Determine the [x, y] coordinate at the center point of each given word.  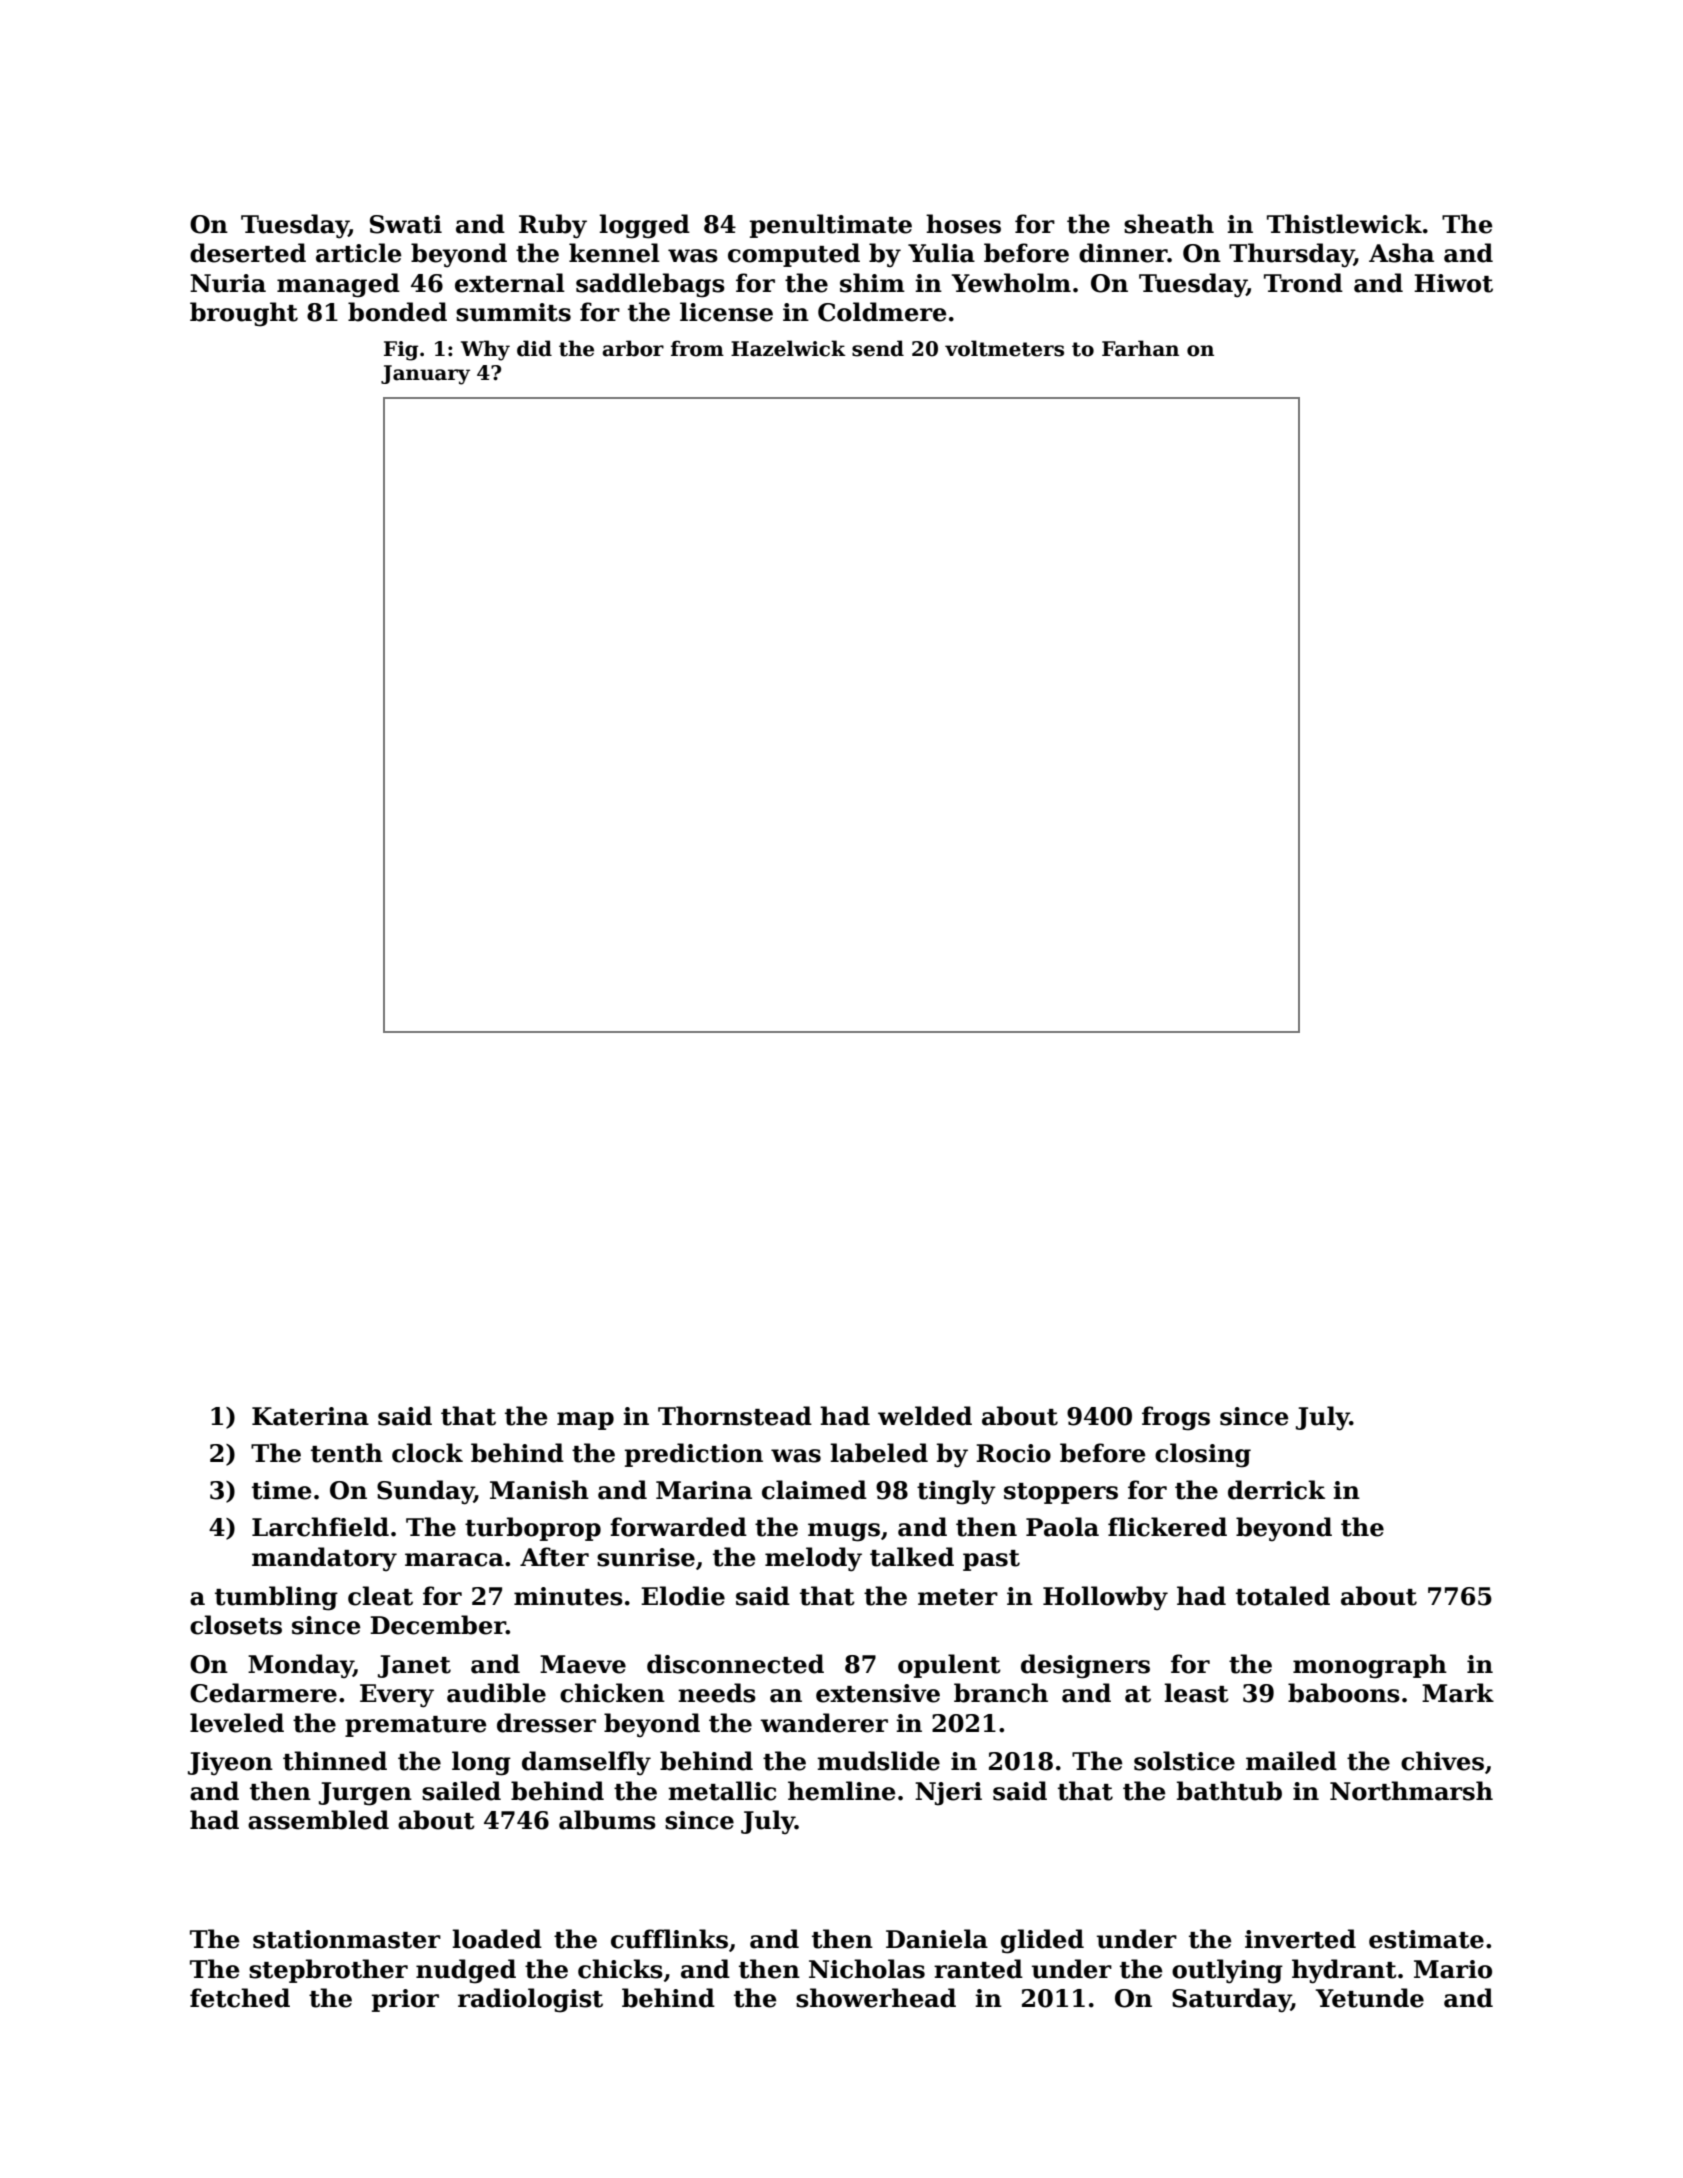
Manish [539, 1490]
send [878, 348]
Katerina [310, 1416]
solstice [1184, 1761]
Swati [406, 224]
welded [925, 1416]
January [425, 375]
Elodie [683, 1596]
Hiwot [1453, 283]
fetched [240, 1998]
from [697, 348]
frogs [1176, 1418]
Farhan [1140, 348]
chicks [620, 1969]
